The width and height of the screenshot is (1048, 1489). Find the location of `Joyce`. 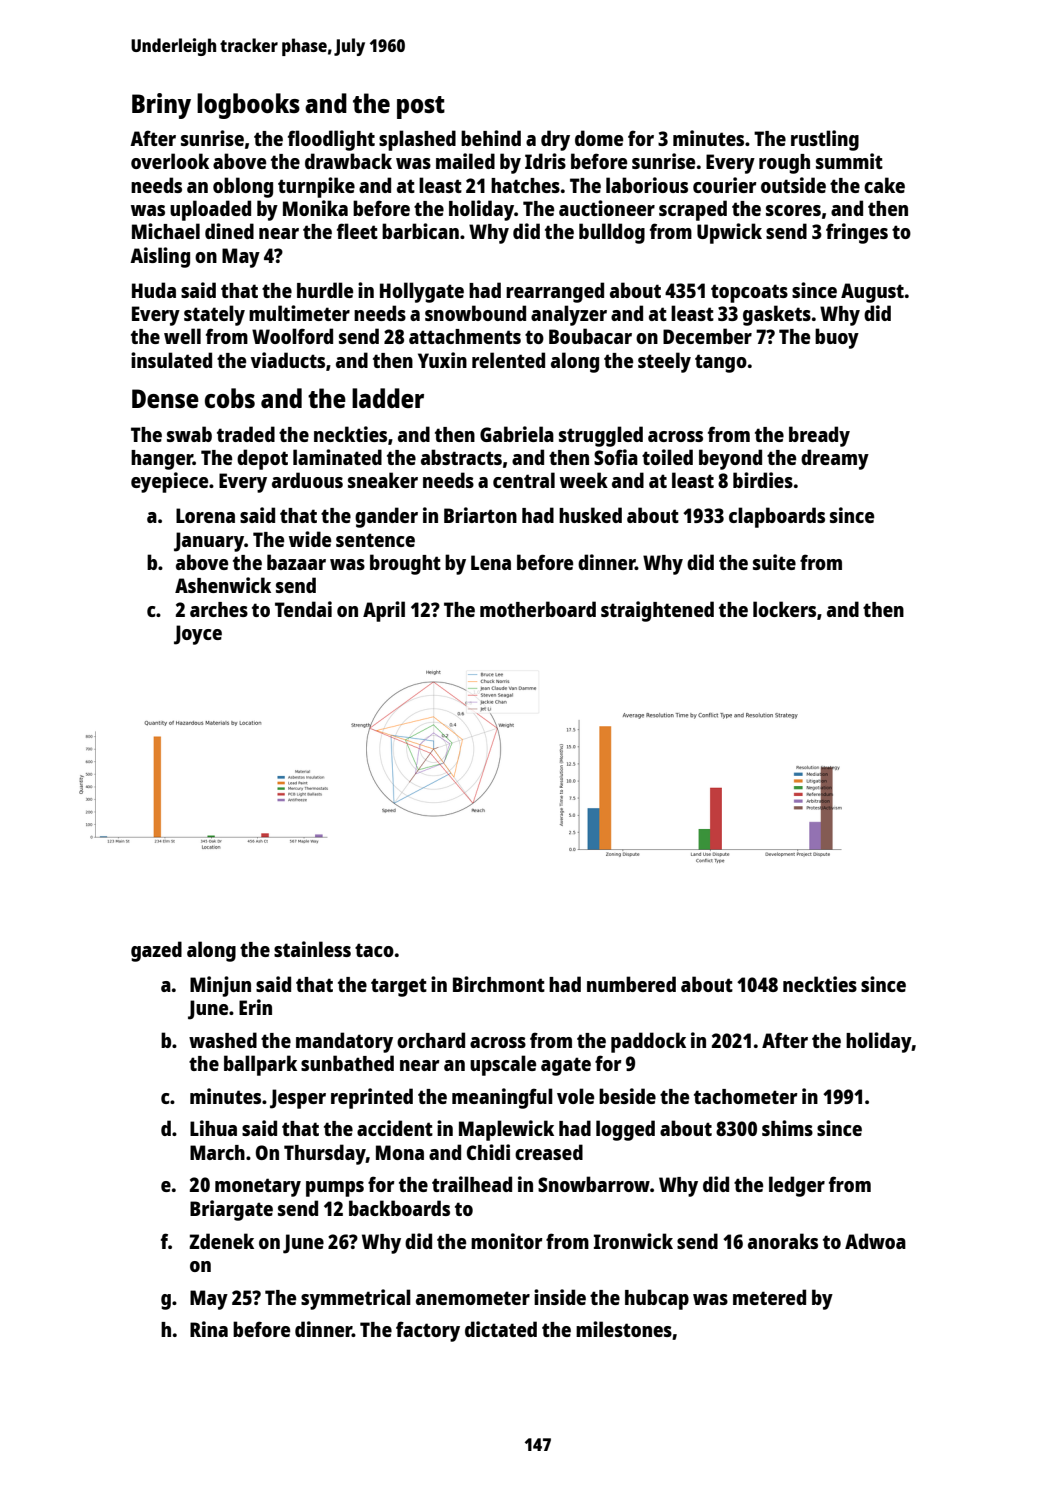

Joyce is located at coordinates (198, 635).
